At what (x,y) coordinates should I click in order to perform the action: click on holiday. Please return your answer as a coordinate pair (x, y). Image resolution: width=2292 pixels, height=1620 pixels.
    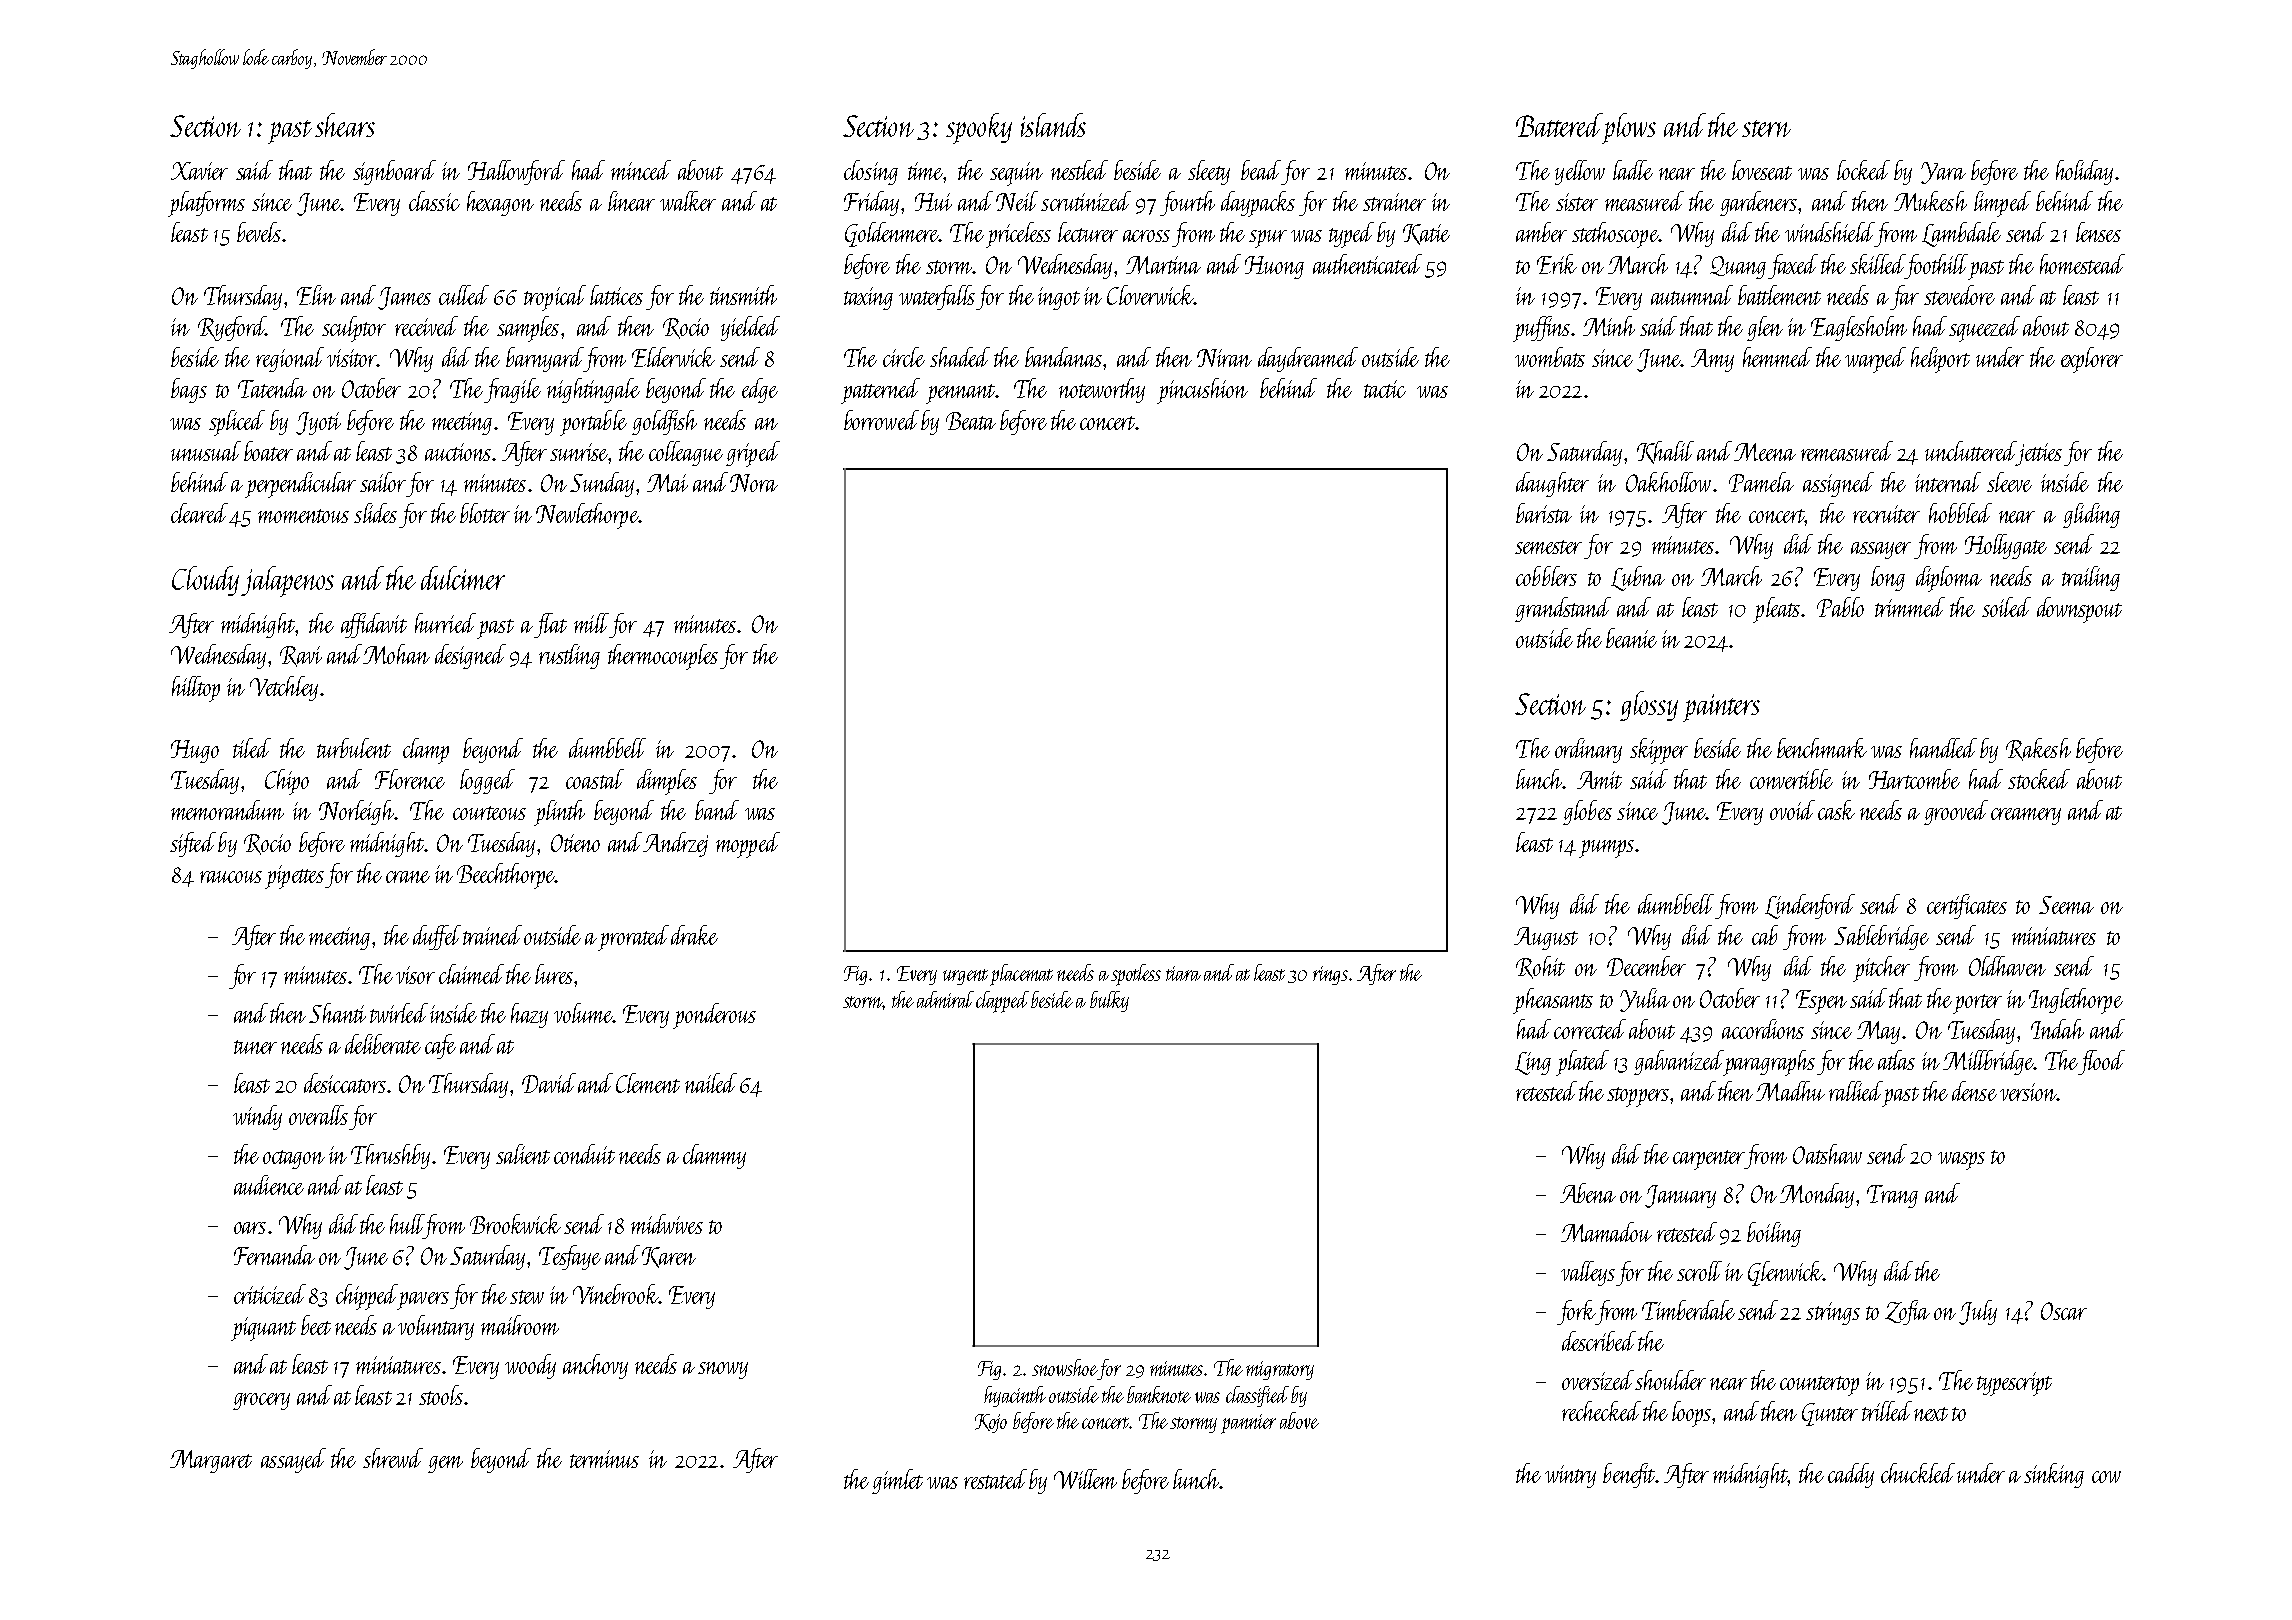
    Looking at the image, I should click on (2084, 172).
